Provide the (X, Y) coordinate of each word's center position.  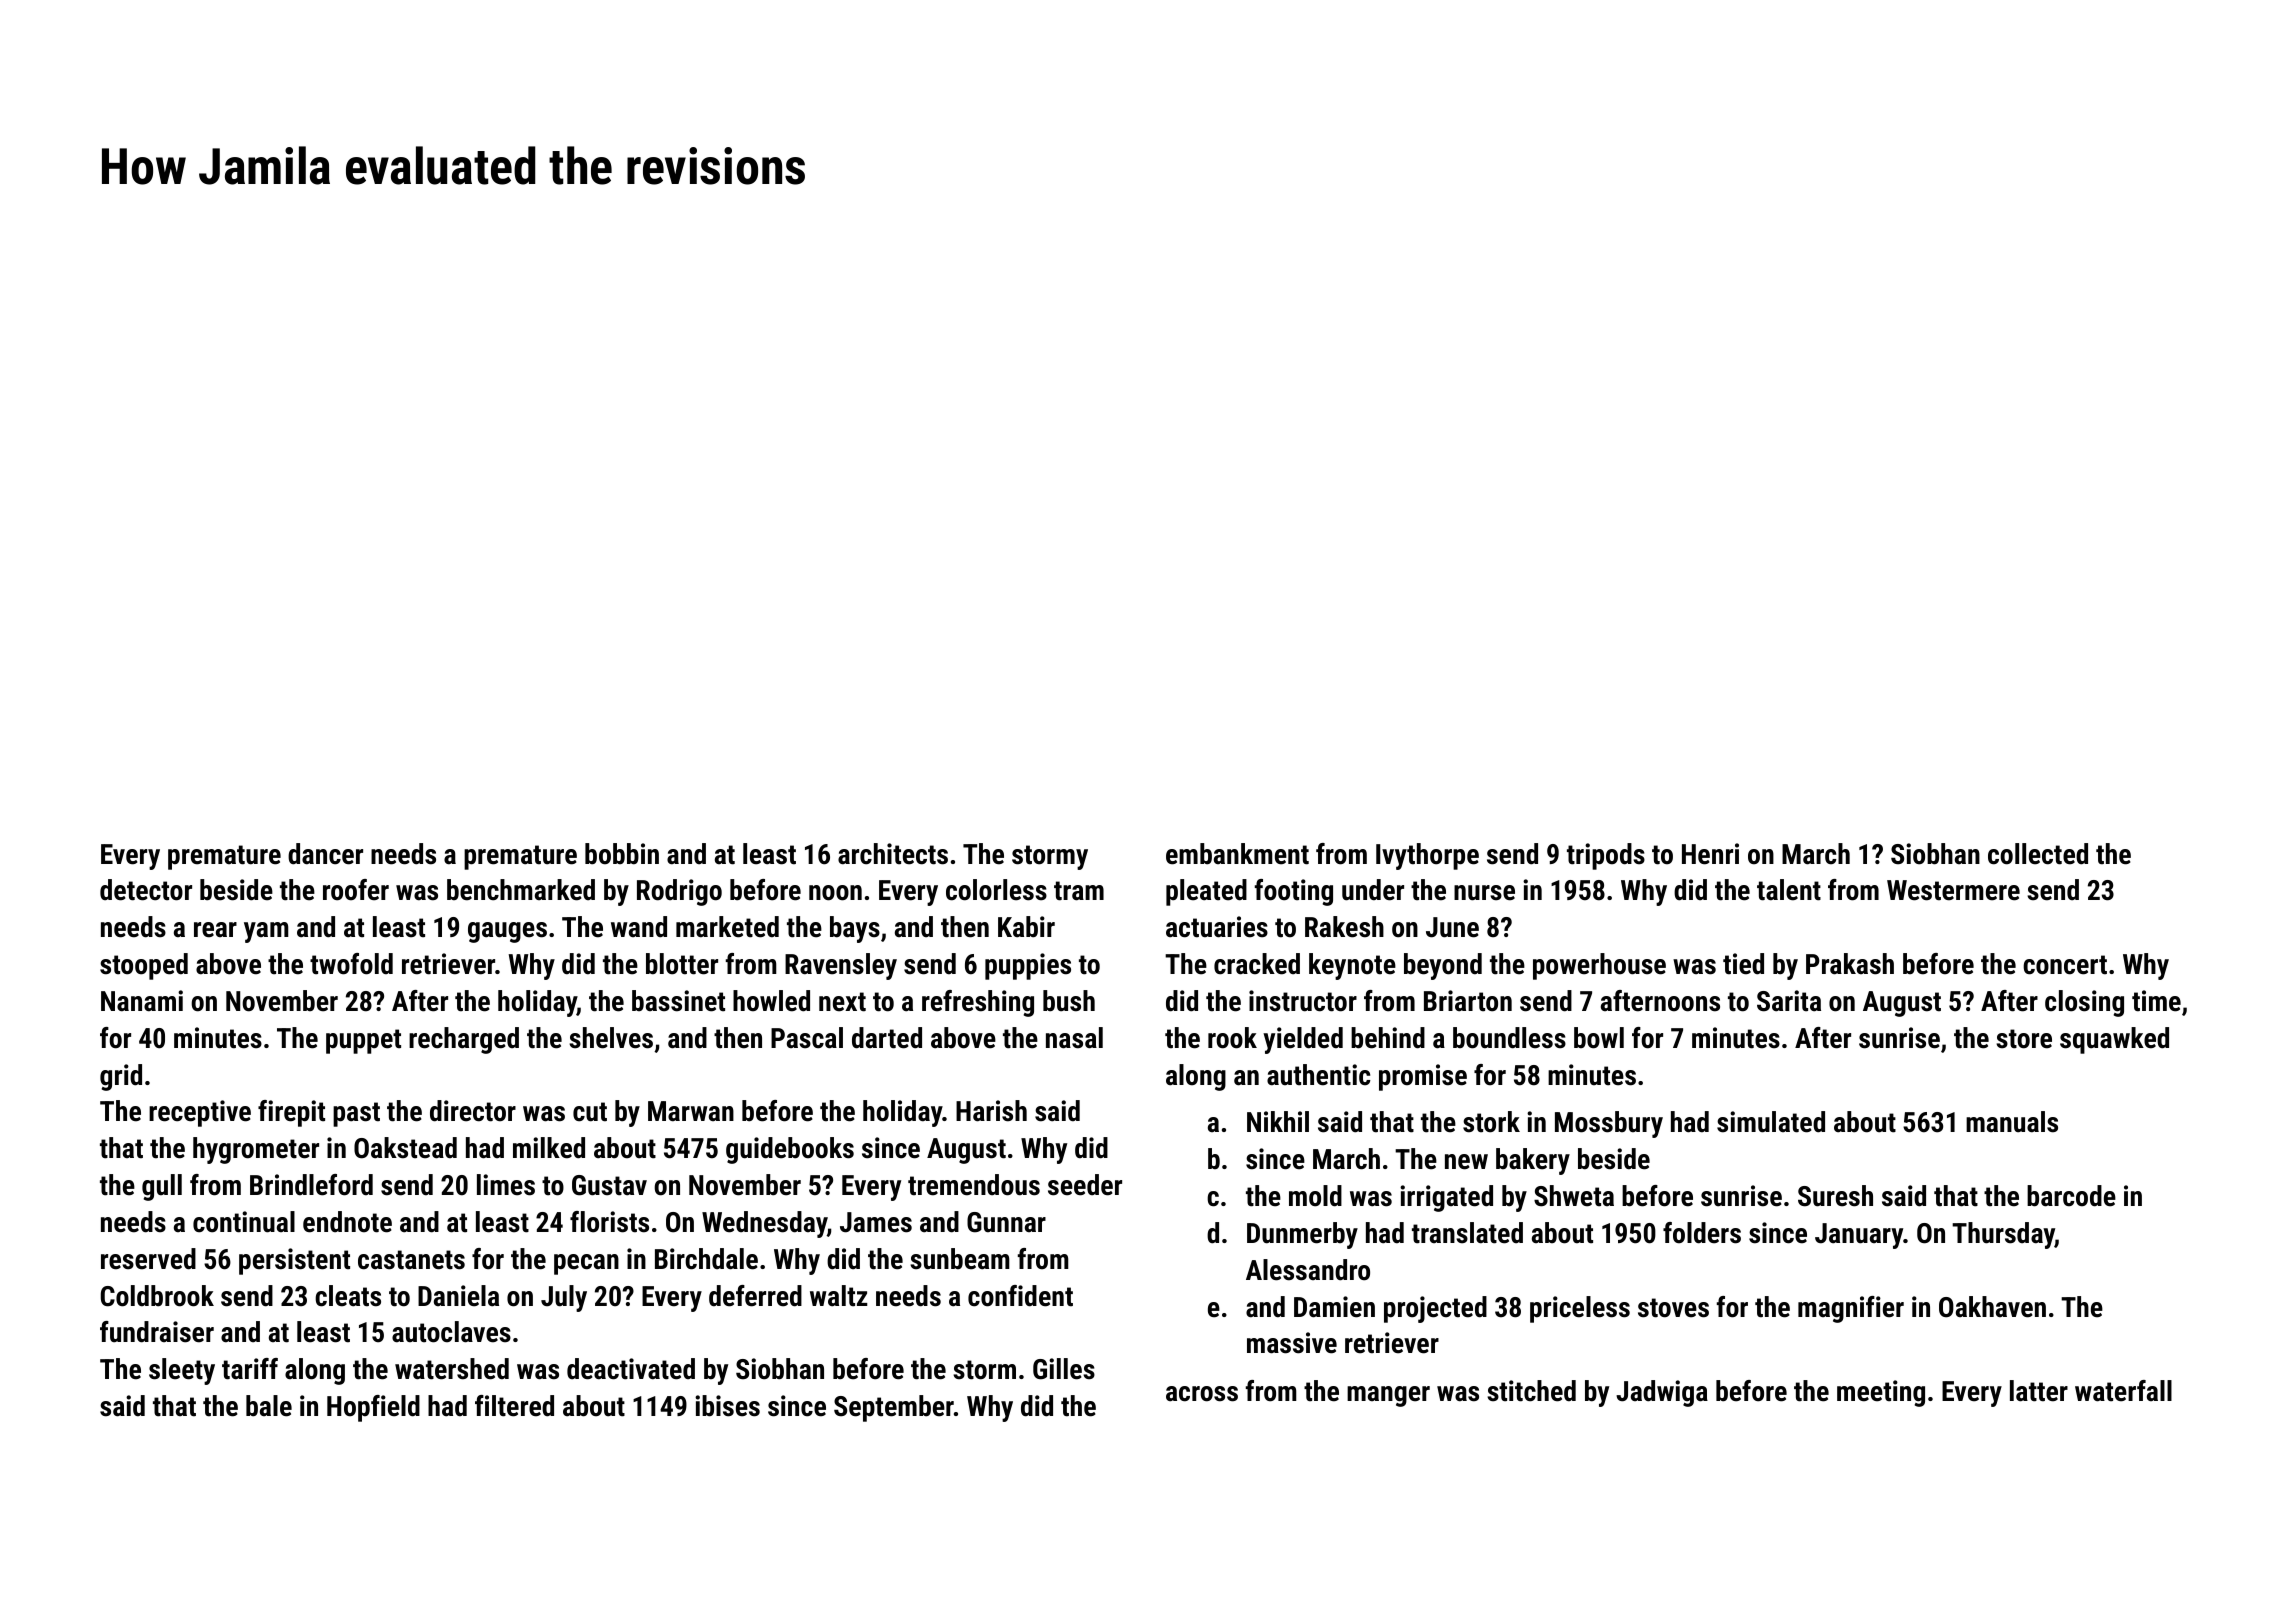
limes (506, 1185)
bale (269, 1406)
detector (146, 890)
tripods (1606, 856)
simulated (1771, 1122)
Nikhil (1278, 1121)
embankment (1237, 854)
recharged (464, 1040)
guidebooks (790, 1150)
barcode (2071, 1196)
